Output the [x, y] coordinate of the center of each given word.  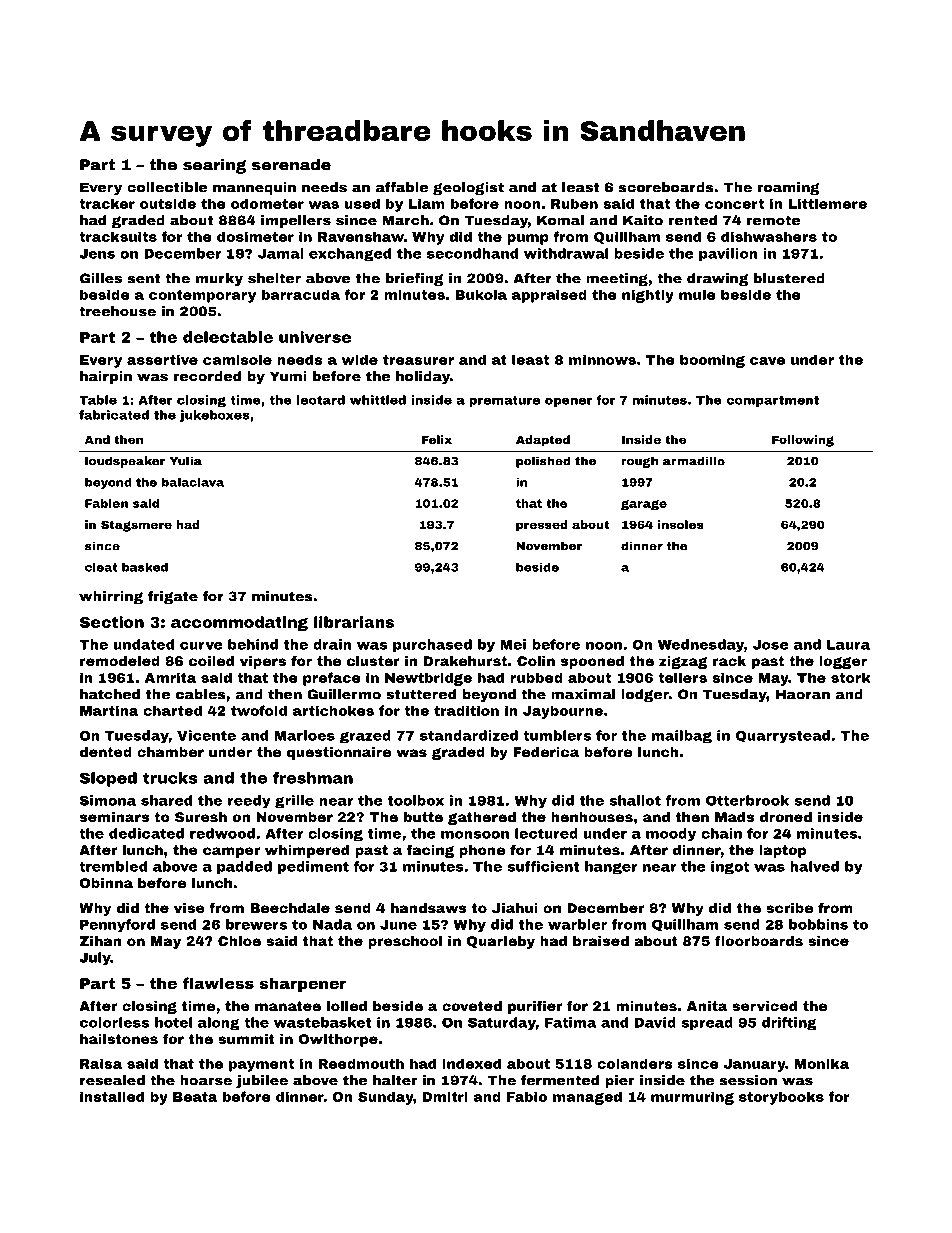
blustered [789, 278]
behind [253, 644]
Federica [546, 752]
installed [112, 1096]
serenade [291, 165]
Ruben [574, 203]
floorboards [759, 940]
